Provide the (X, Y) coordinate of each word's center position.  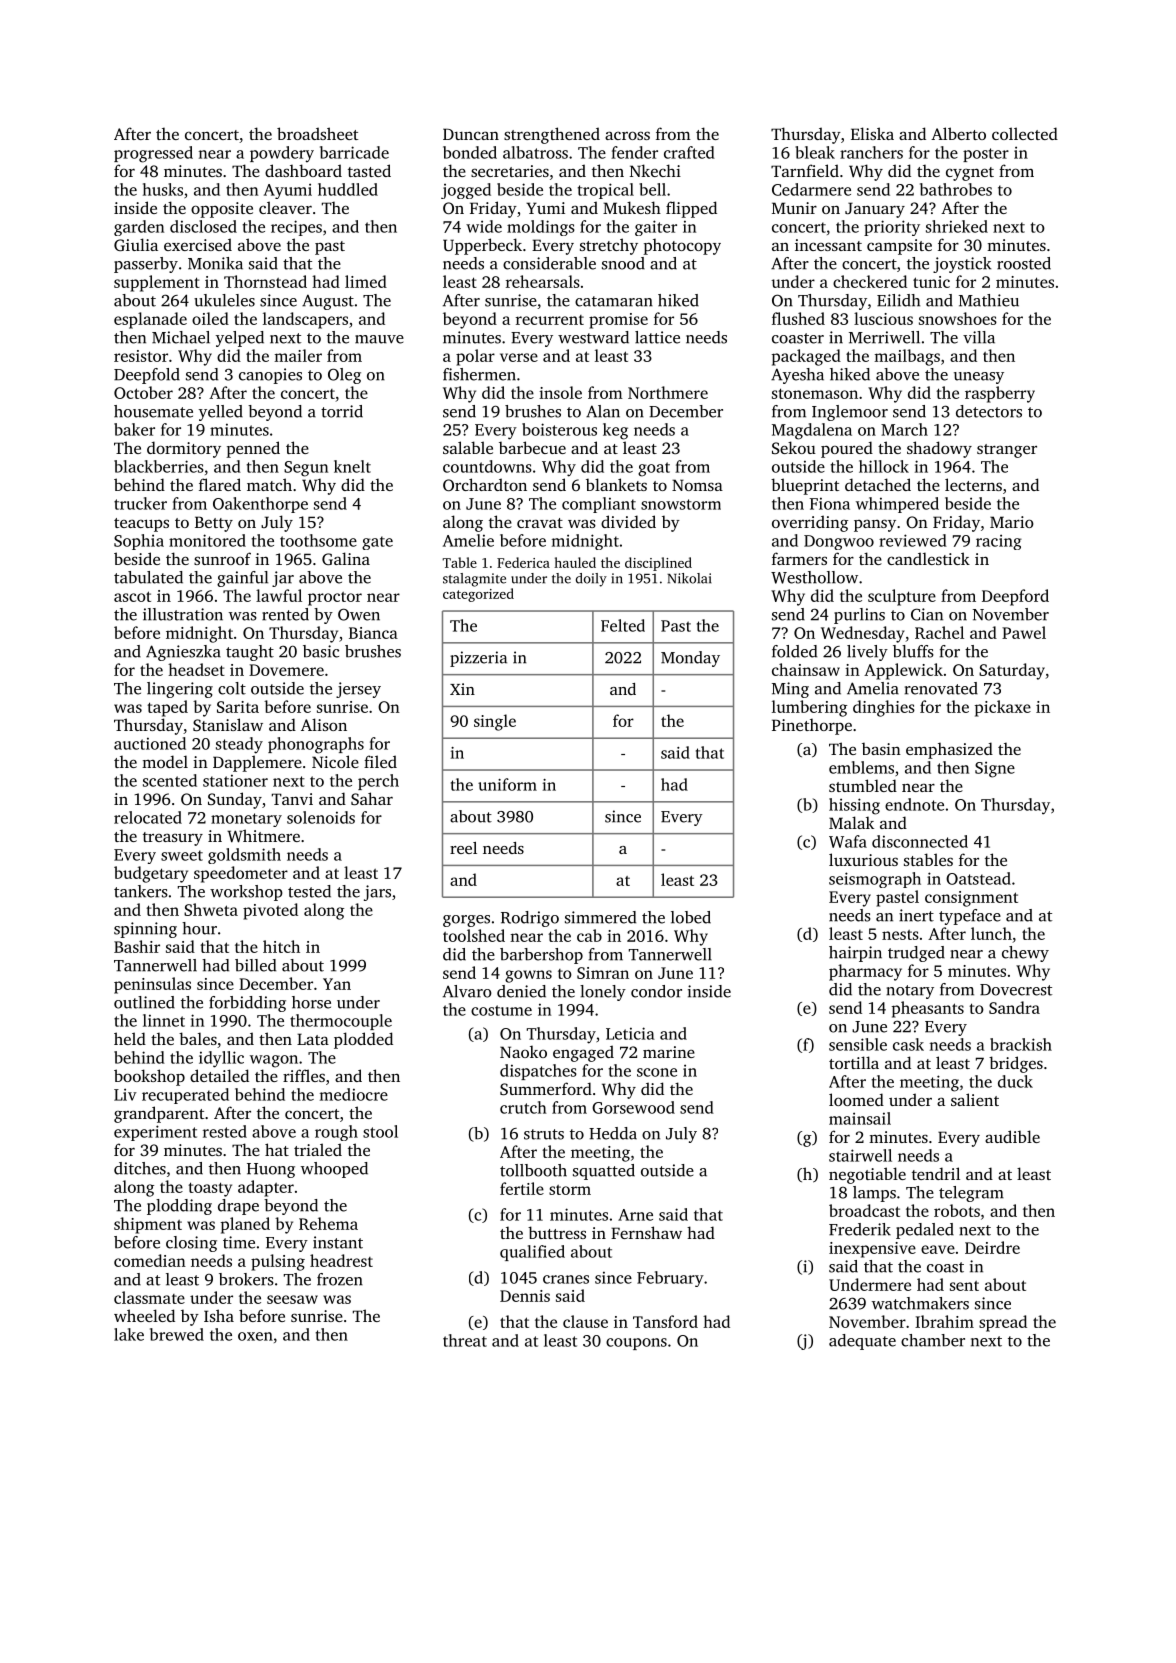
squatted (604, 1172)
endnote (914, 804)
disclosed (203, 226)
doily (591, 580)
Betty (214, 524)
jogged (466, 191)
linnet (164, 1020)
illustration (183, 614)
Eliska (872, 133)
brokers (246, 1279)
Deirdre (992, 1247)
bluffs (913, 651)
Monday (690, 659)
